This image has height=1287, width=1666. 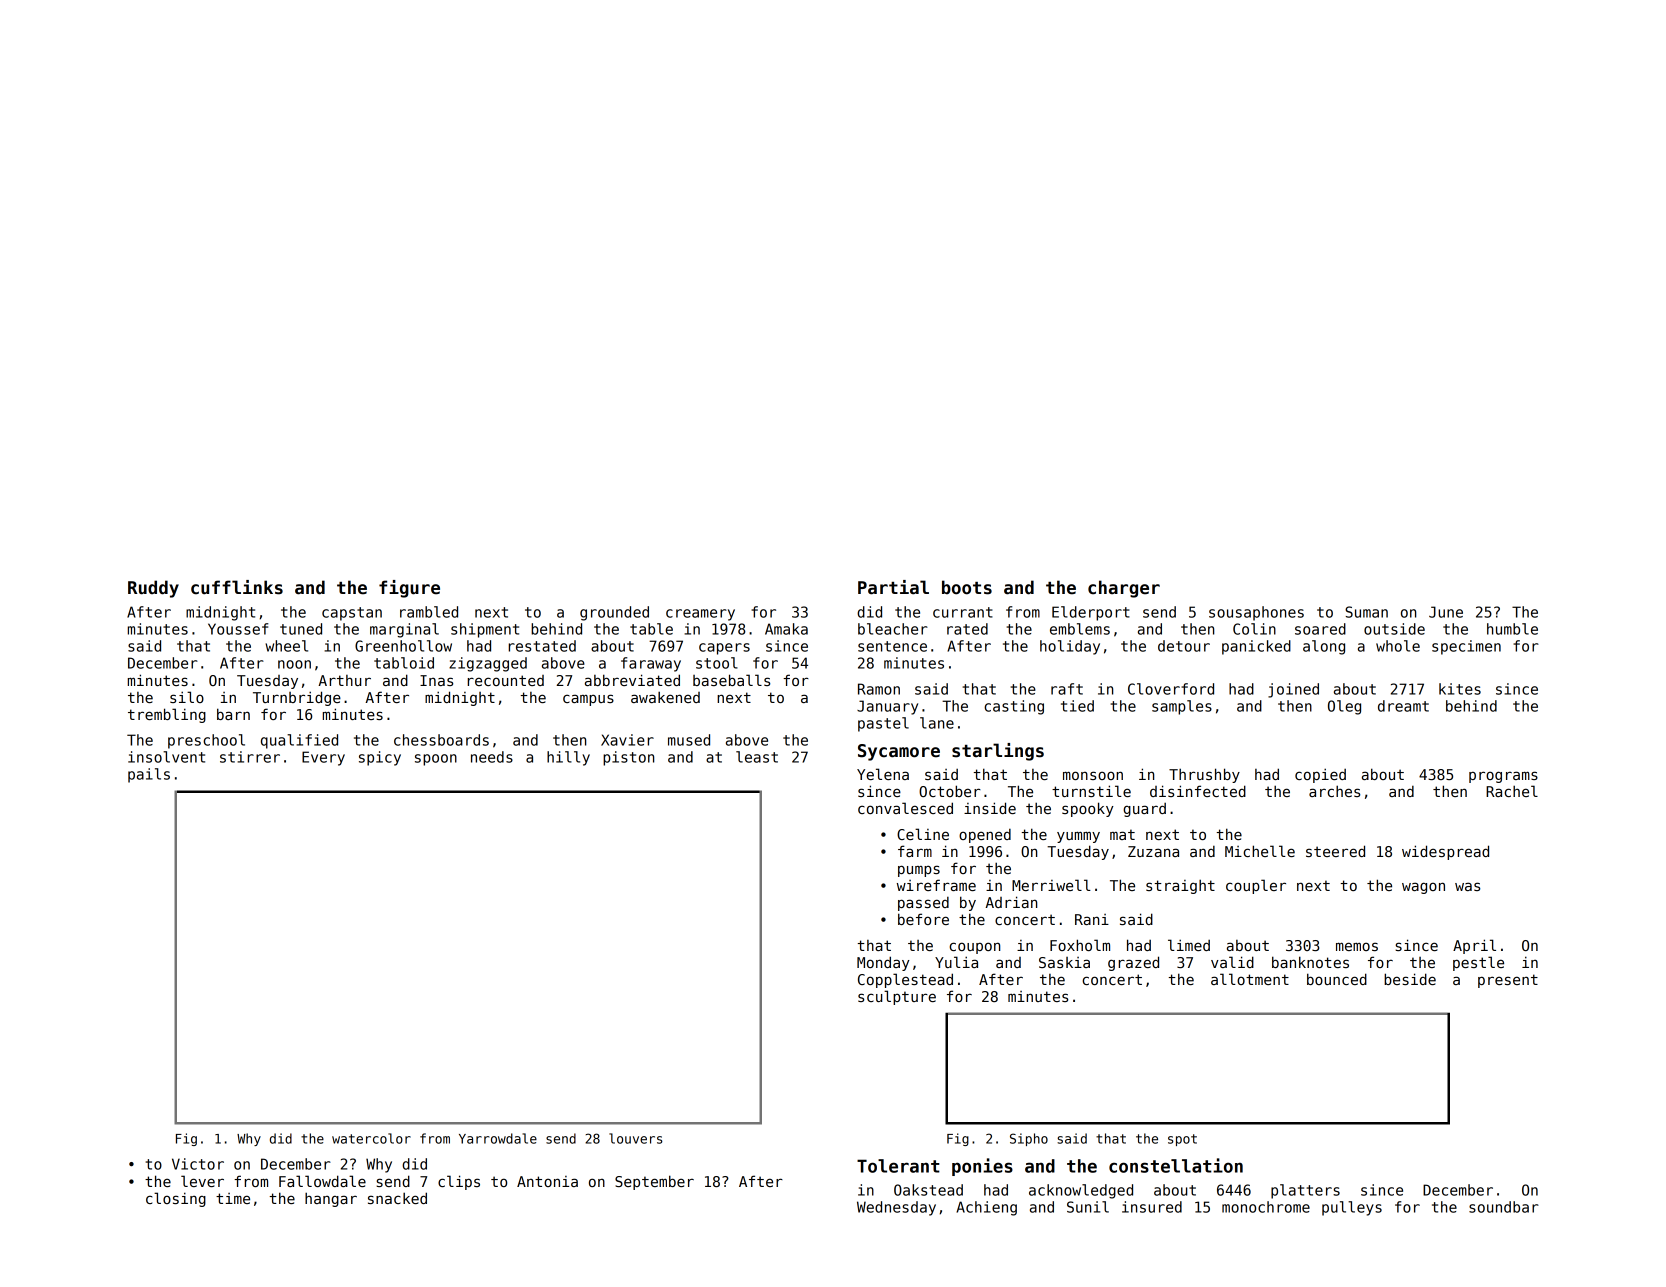 What do you see at coordinates (1446, 612) in the image?
I see `June` at bounding box center [1446, 612].
